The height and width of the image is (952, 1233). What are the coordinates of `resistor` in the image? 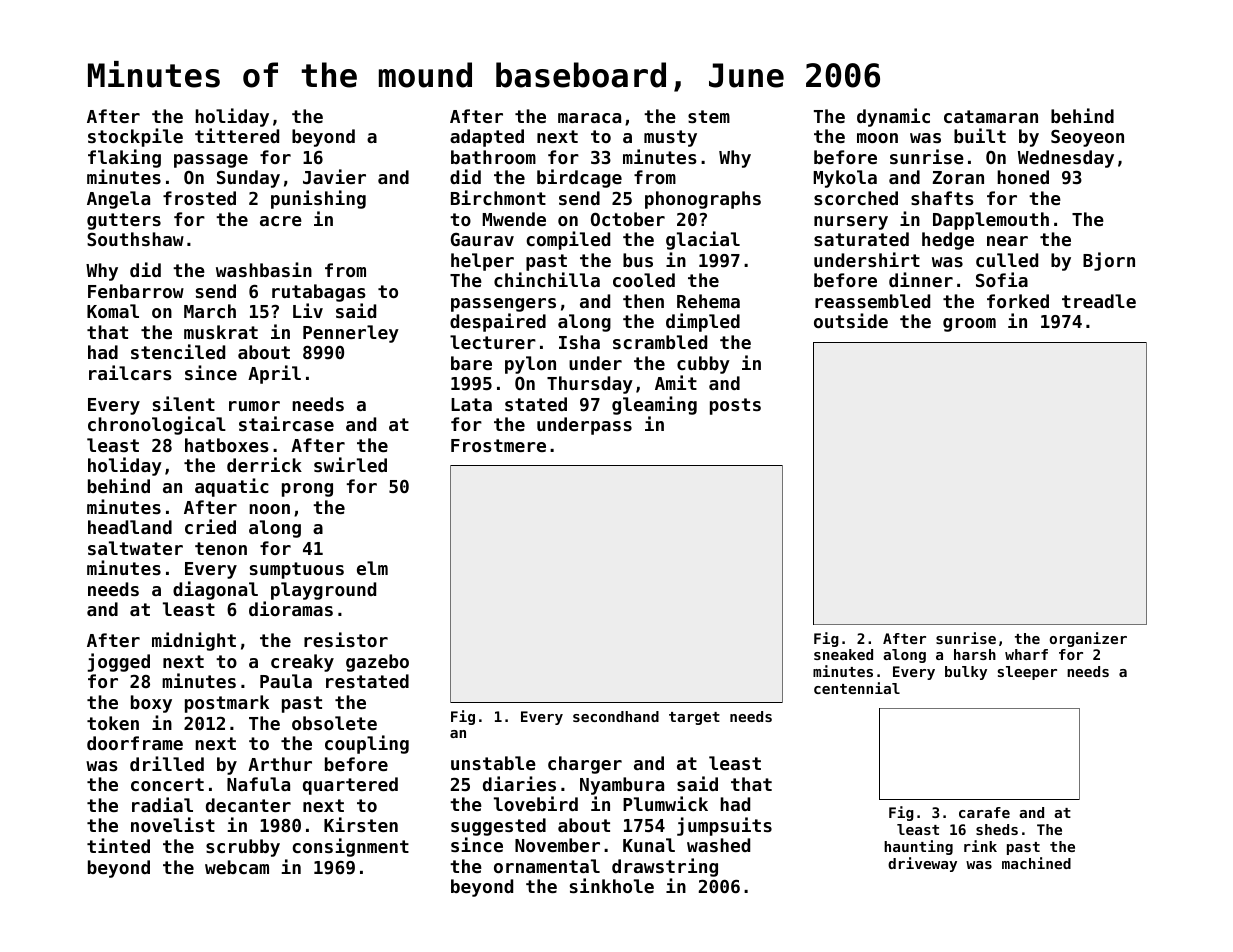 It's located at (346, 639).
